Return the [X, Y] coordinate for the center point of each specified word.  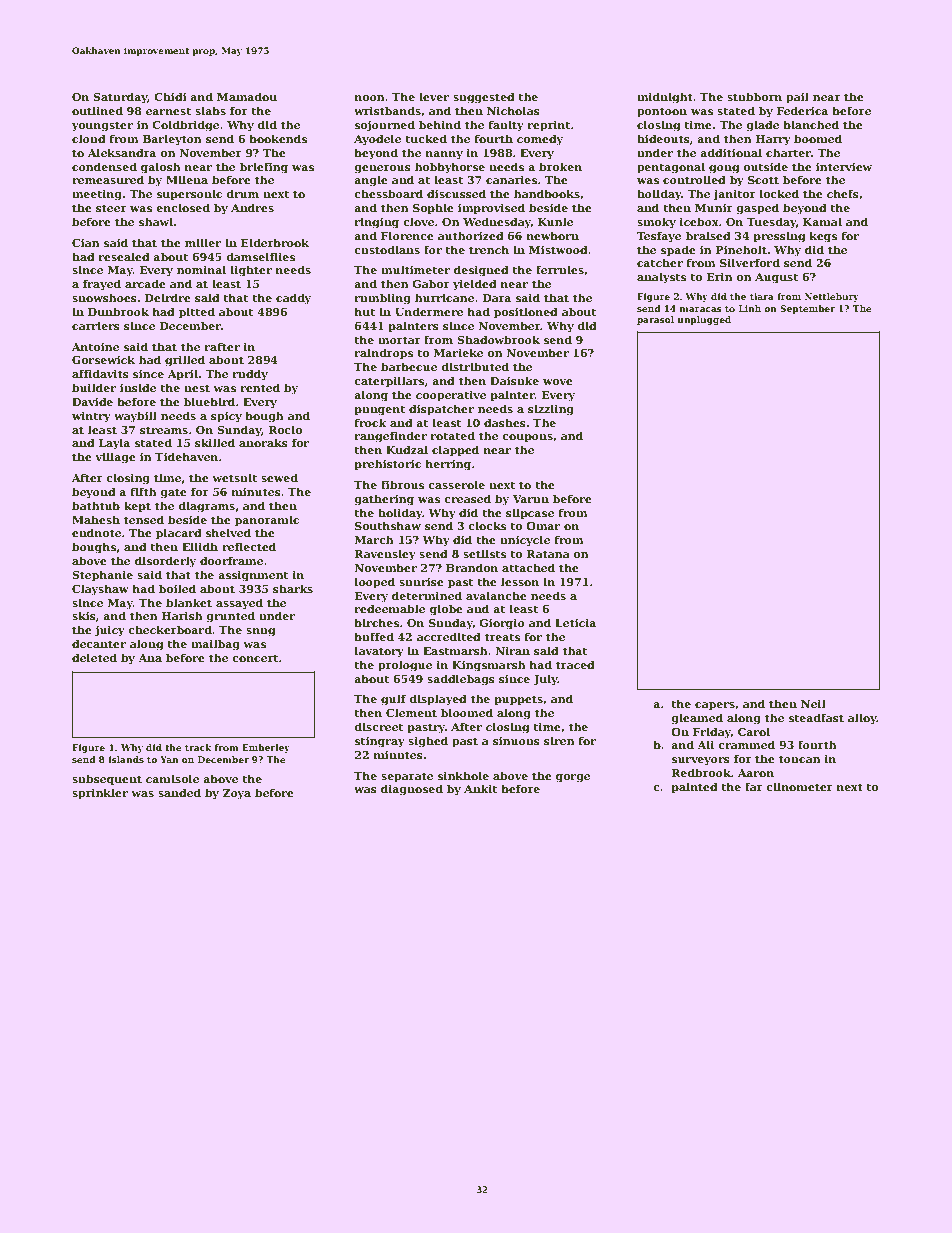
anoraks [263, 442]
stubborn [754, 96]
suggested [484, 98]
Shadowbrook [498, 339]
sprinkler [100, 794]
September [807, 309]
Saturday [120, 98]
